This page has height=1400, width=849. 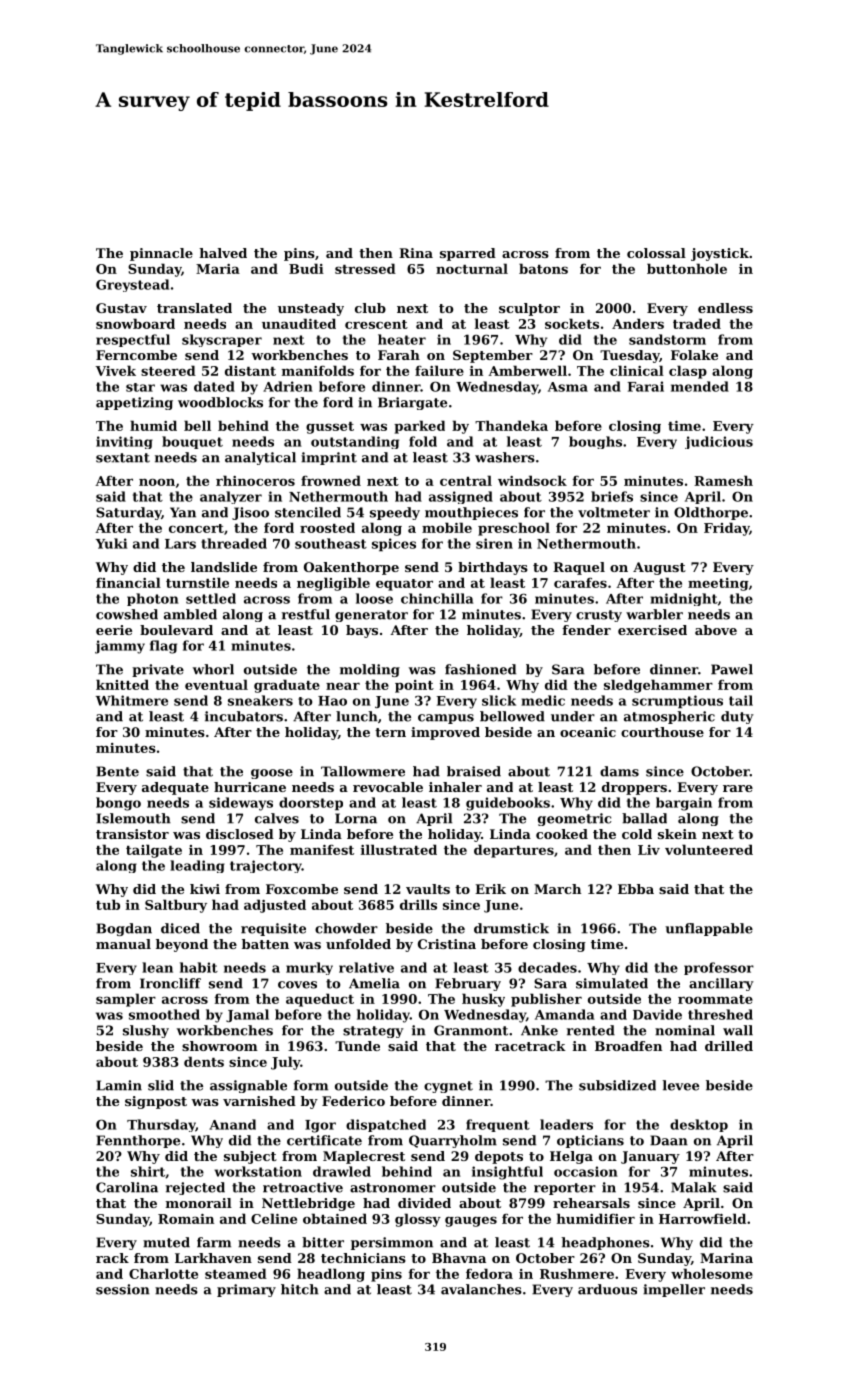 What do you see at coordinates (365, 268) in the page?
I see `stressed` at bounding box center [365, 268].
